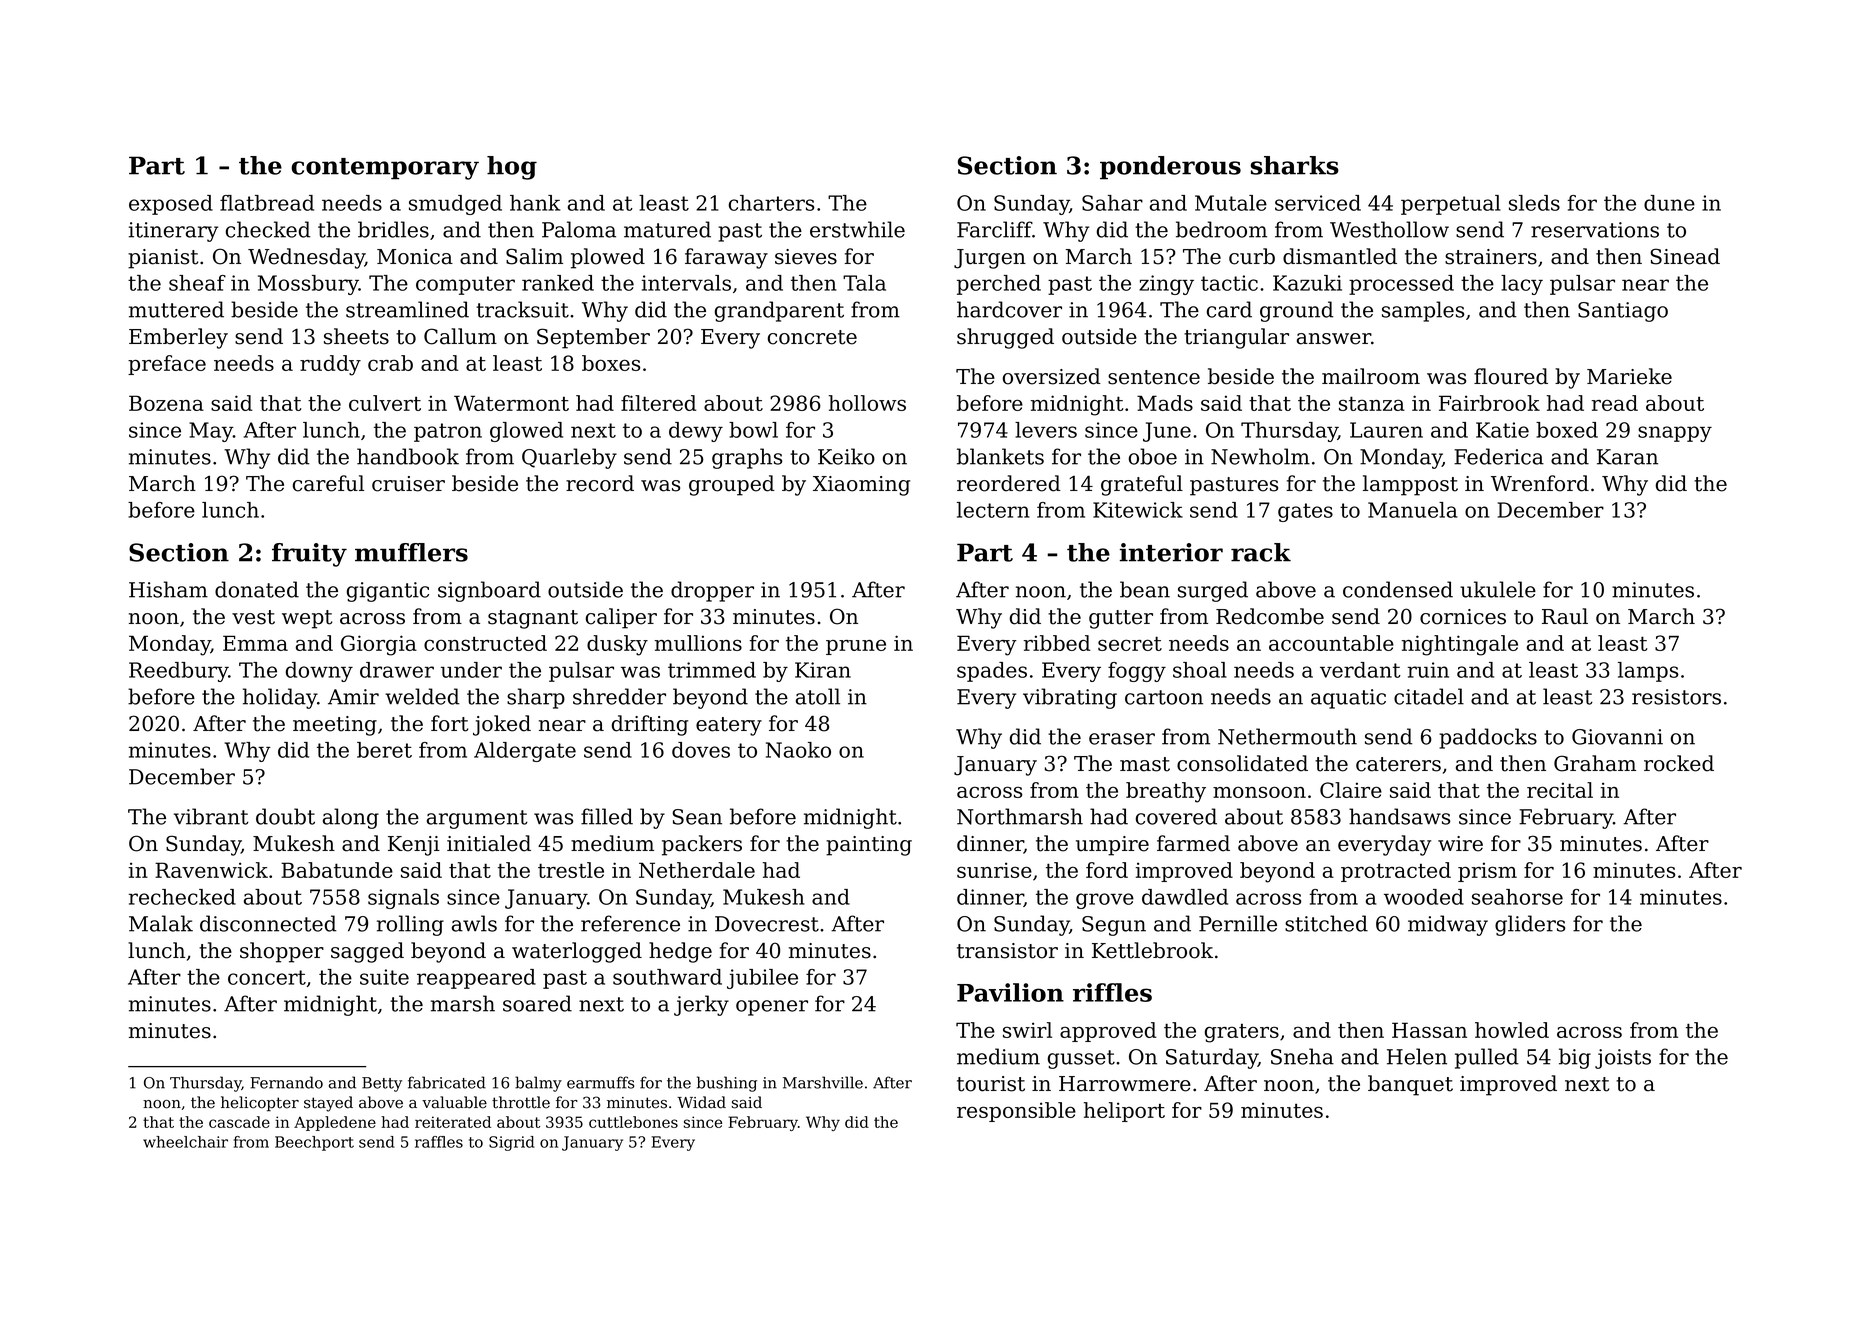  What do you see at coordinates (1685, 256) in the document?
I see `Sinead` at bounding box center [1685, 256].
